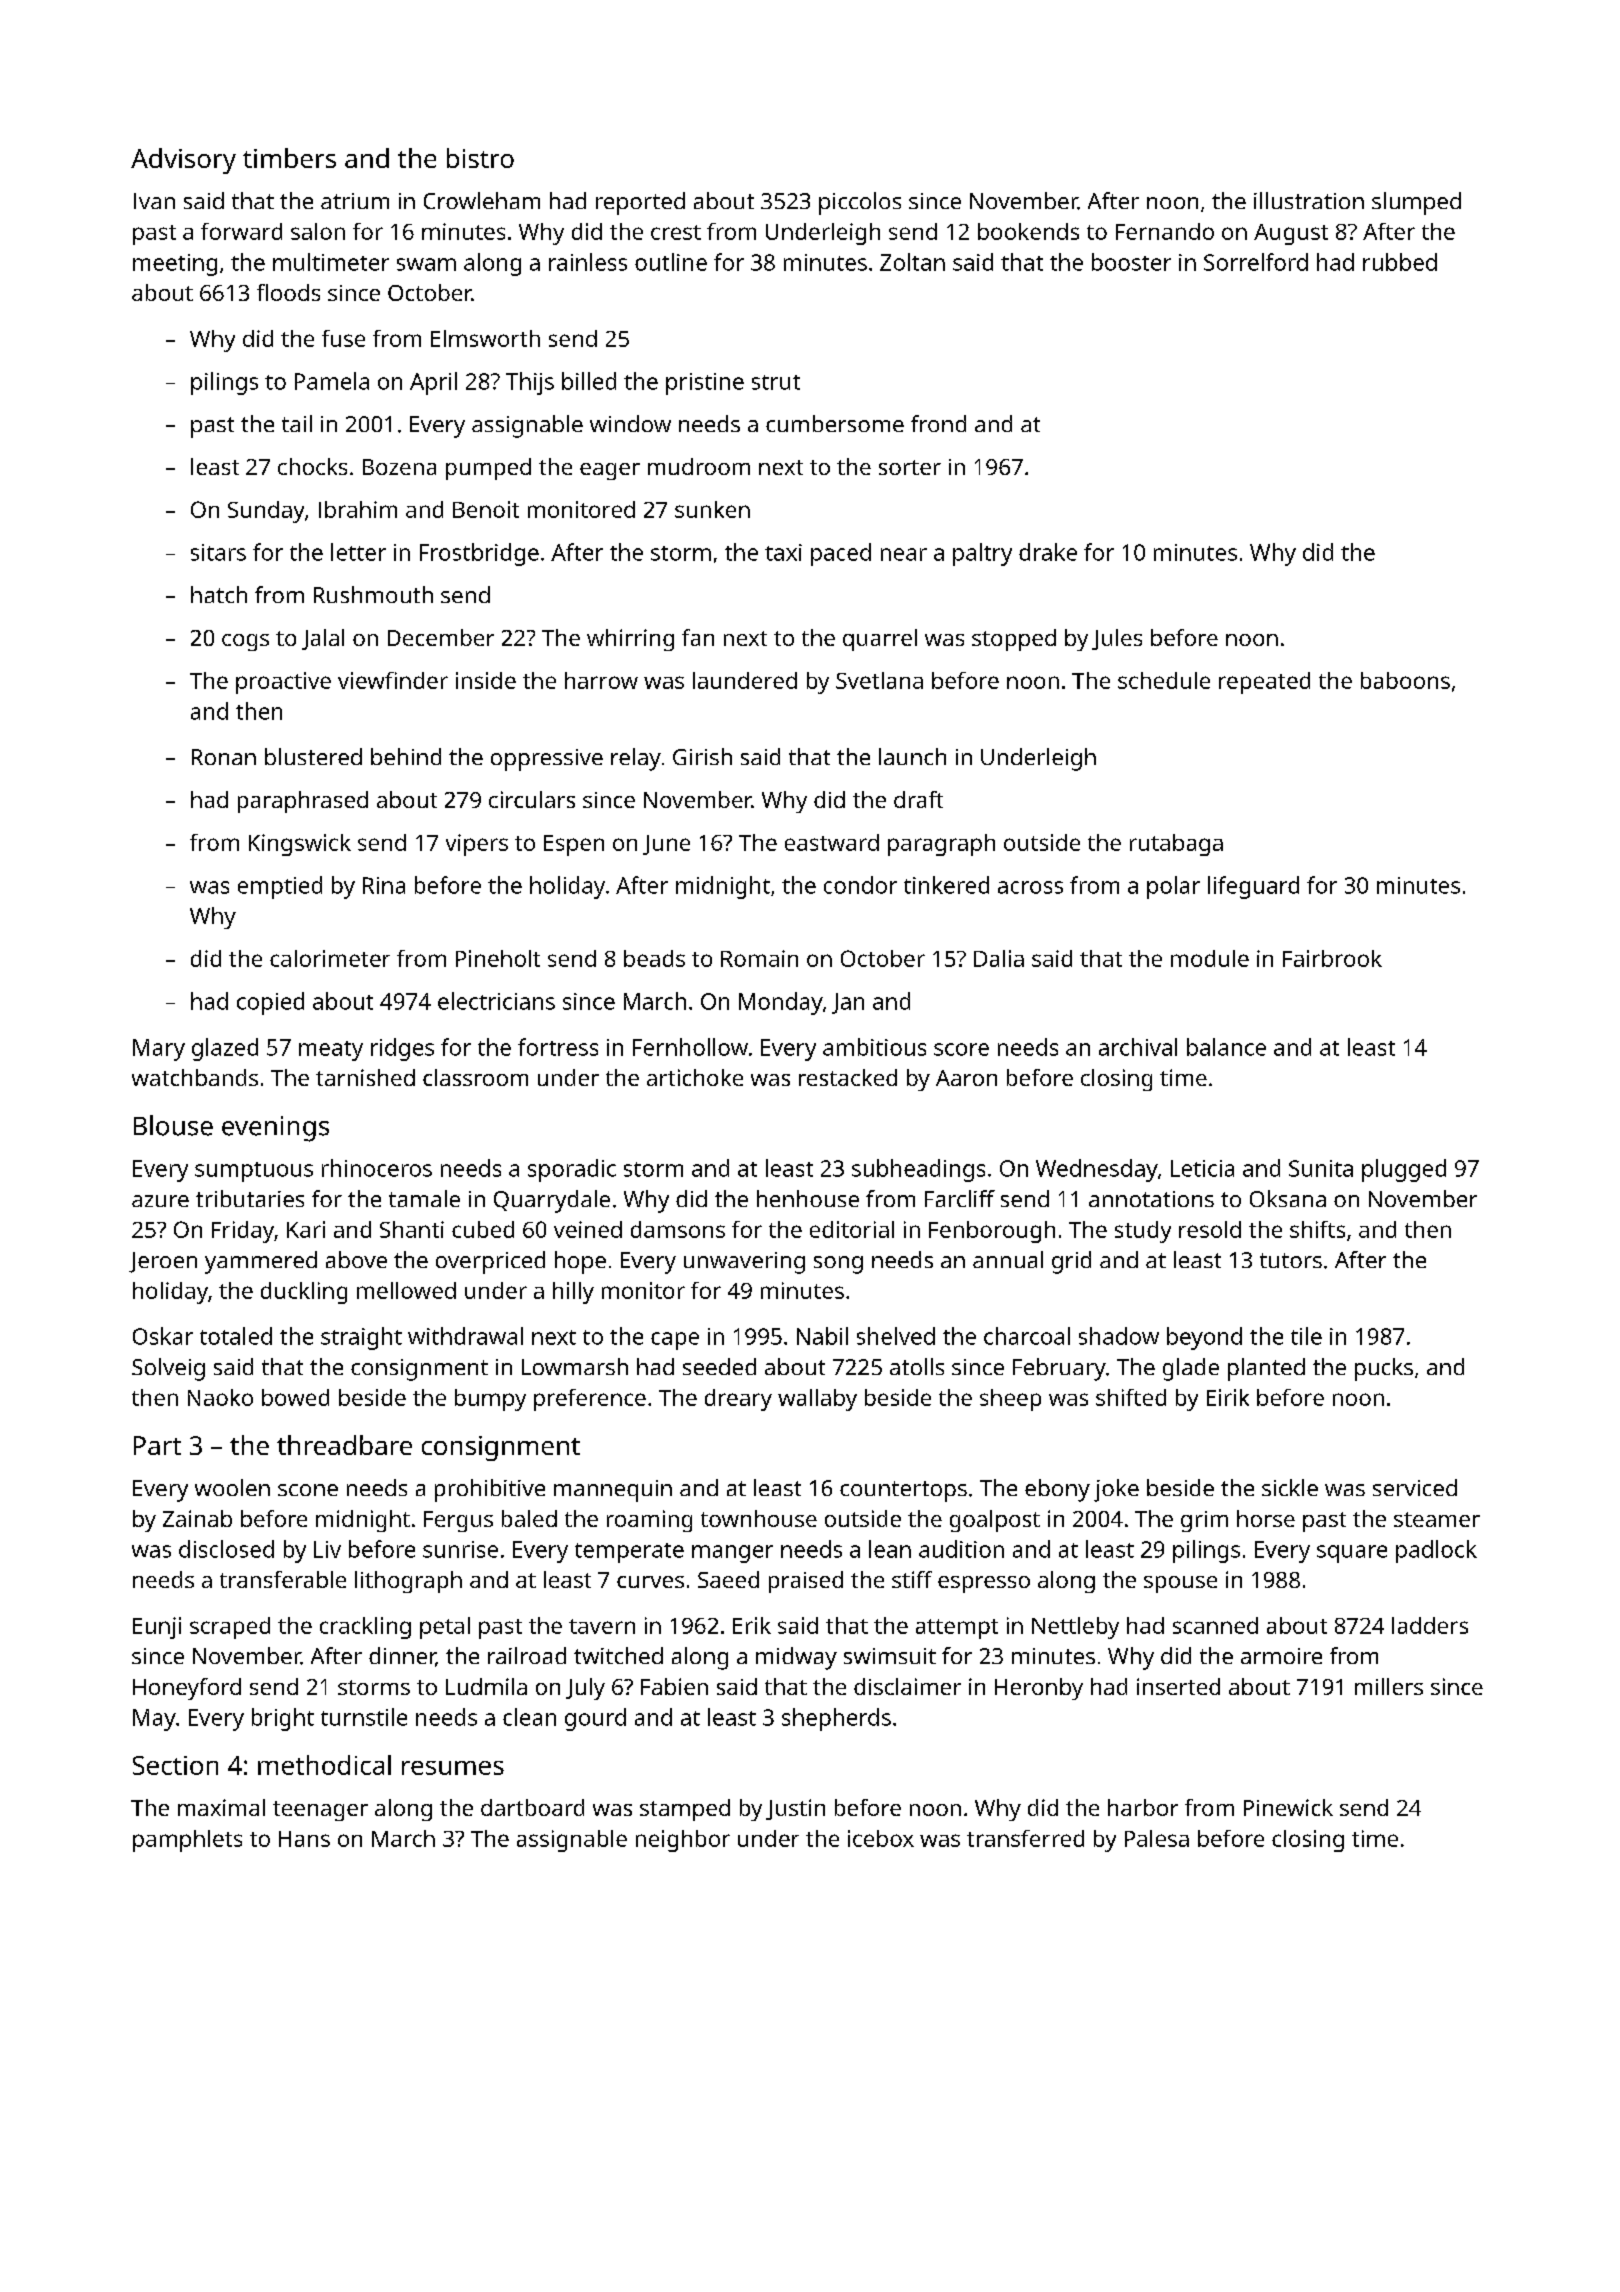  Describe the element at coordinates (426, 264) in the page. I see `swam` at that location.
